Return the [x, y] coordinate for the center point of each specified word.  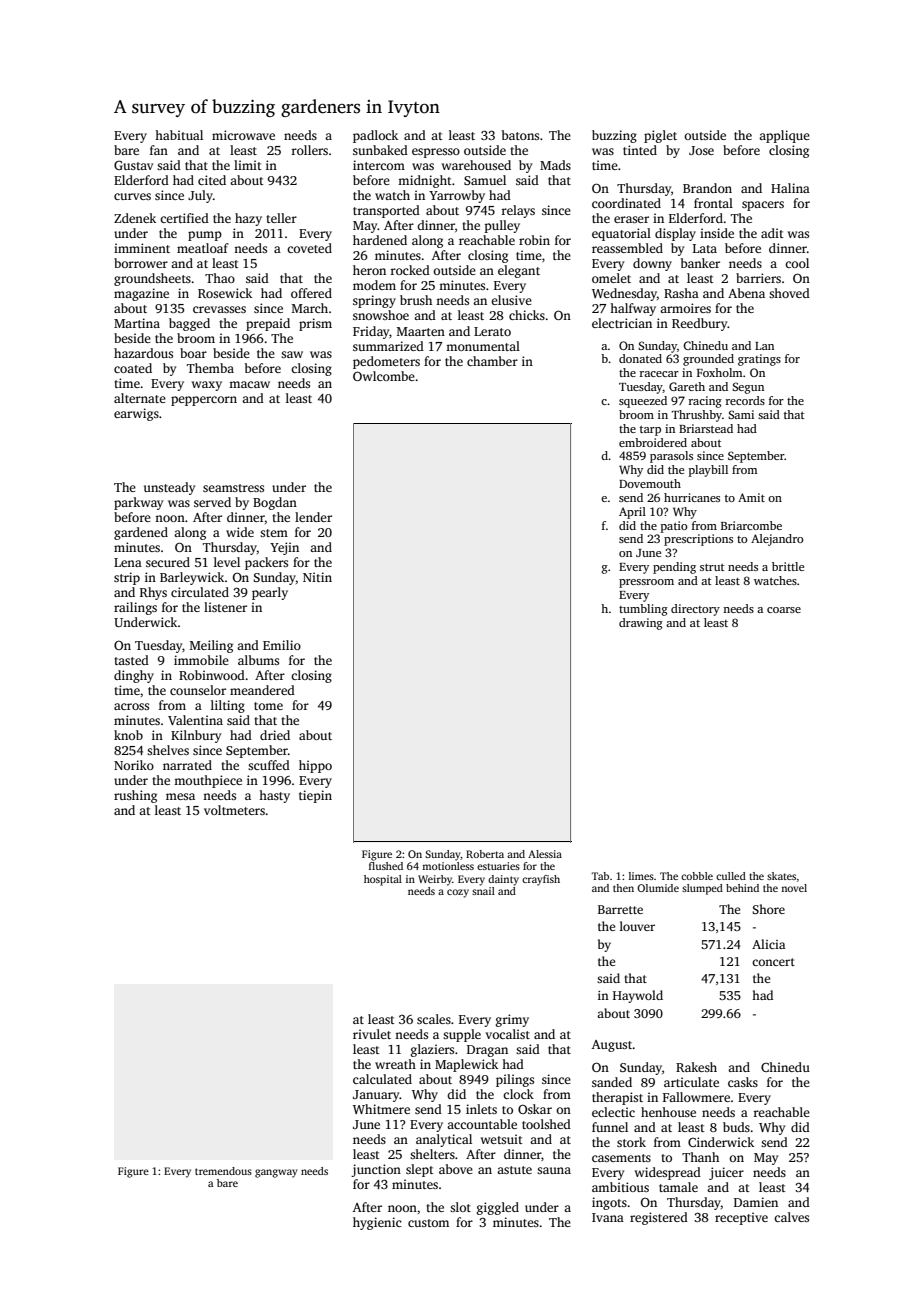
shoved [789, 293]
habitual [179, 135]
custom [428, 1223]
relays [518, 211]
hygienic [377, 1223]
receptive [741, 1218]
